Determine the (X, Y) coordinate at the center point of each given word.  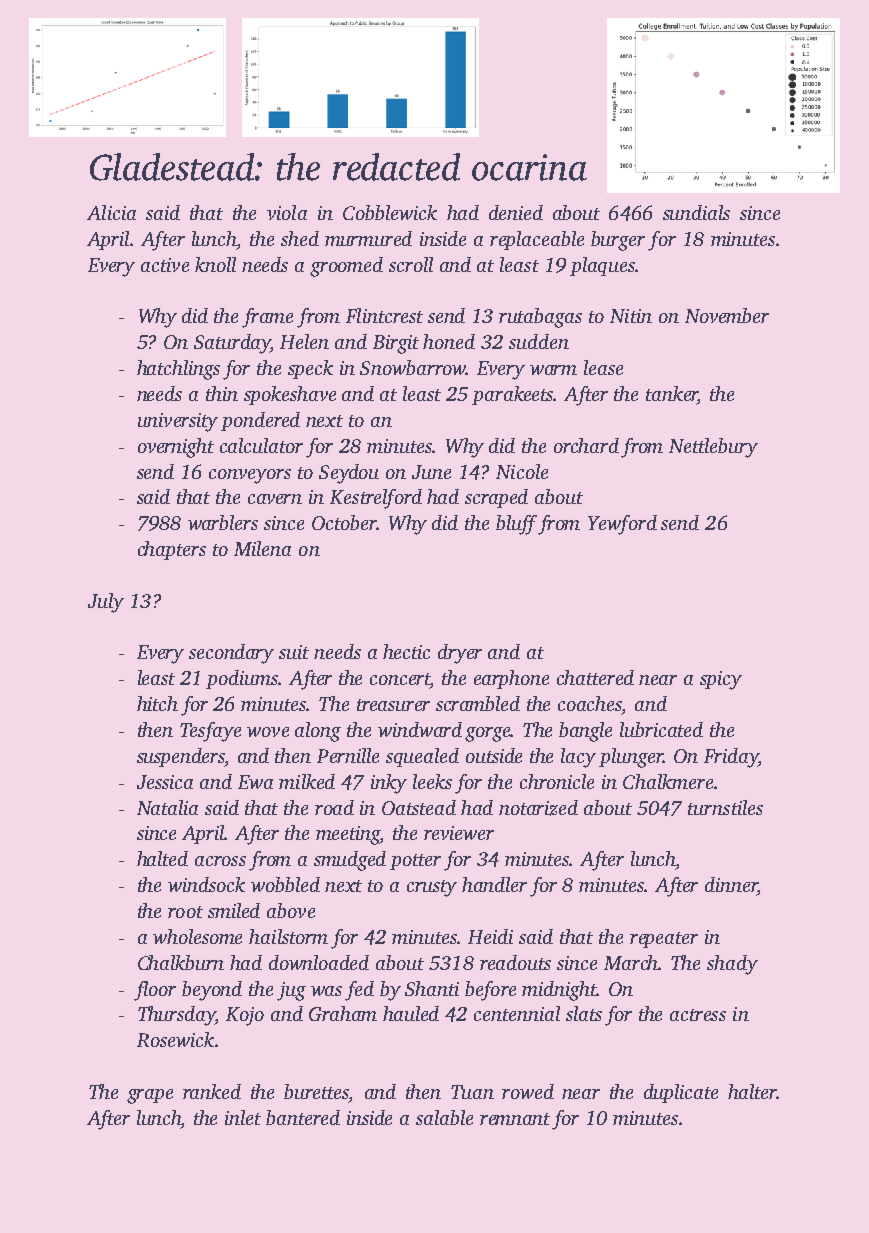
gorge (488, 734)
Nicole (522, 471)
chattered (595, 677)
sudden (539, 341)
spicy (721, 680)
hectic (406, 651)
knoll (215, 264)
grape (150, 1096)
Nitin (631, 316)
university (178, 422)
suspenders (181, 757)
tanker (672, 395)
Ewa (255, 782)
